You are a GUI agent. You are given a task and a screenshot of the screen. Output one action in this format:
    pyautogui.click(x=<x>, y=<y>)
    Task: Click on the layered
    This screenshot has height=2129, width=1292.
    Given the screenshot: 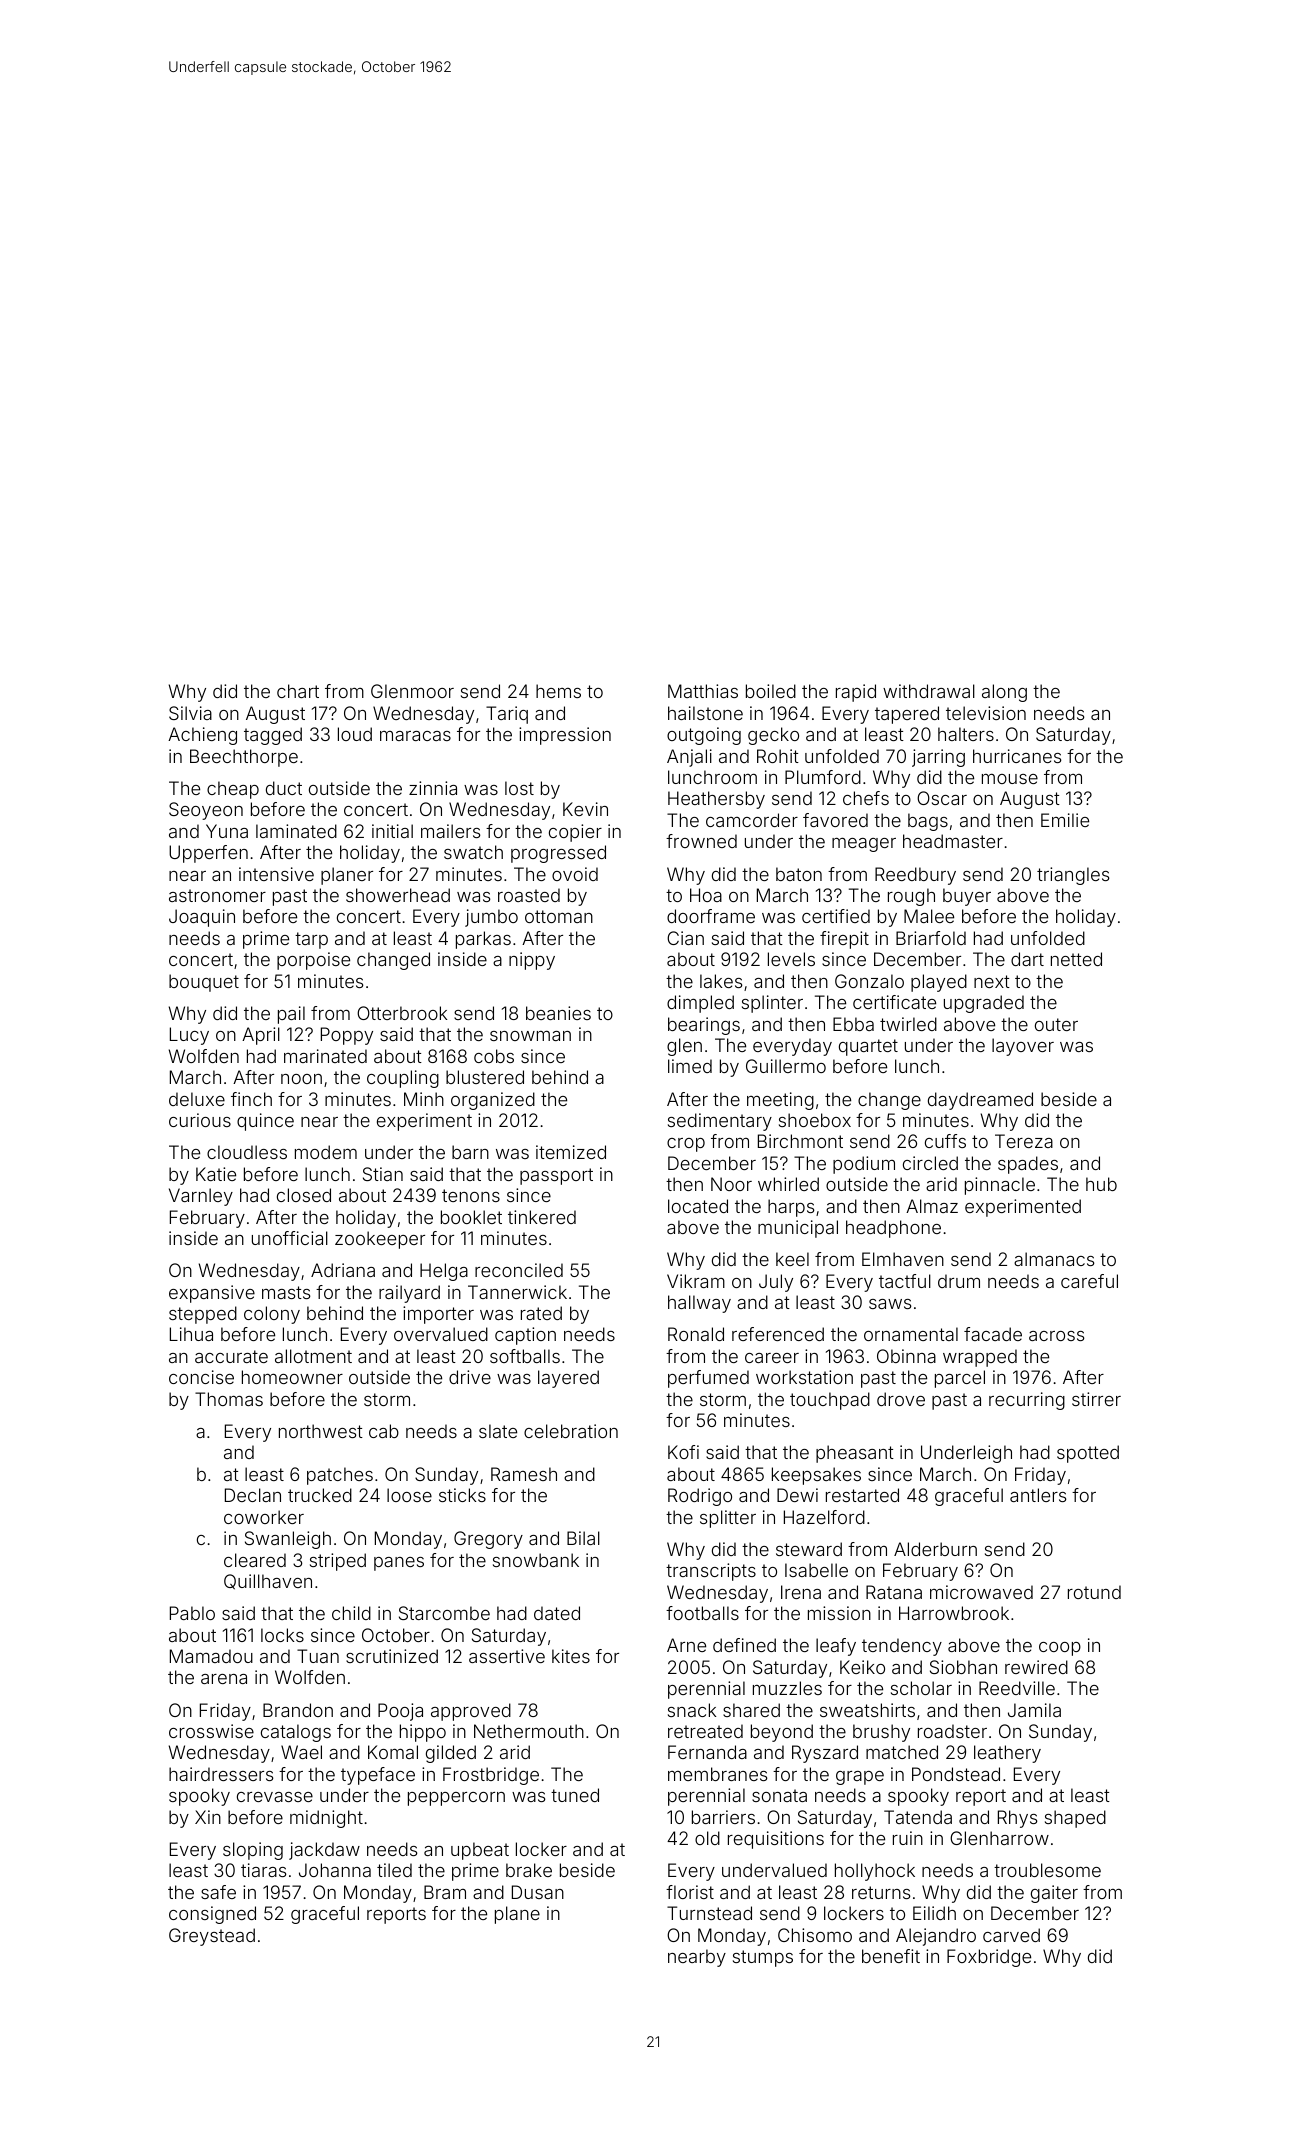 What is the action you would take?
    pyautogui.click(x=568, y=1379)
